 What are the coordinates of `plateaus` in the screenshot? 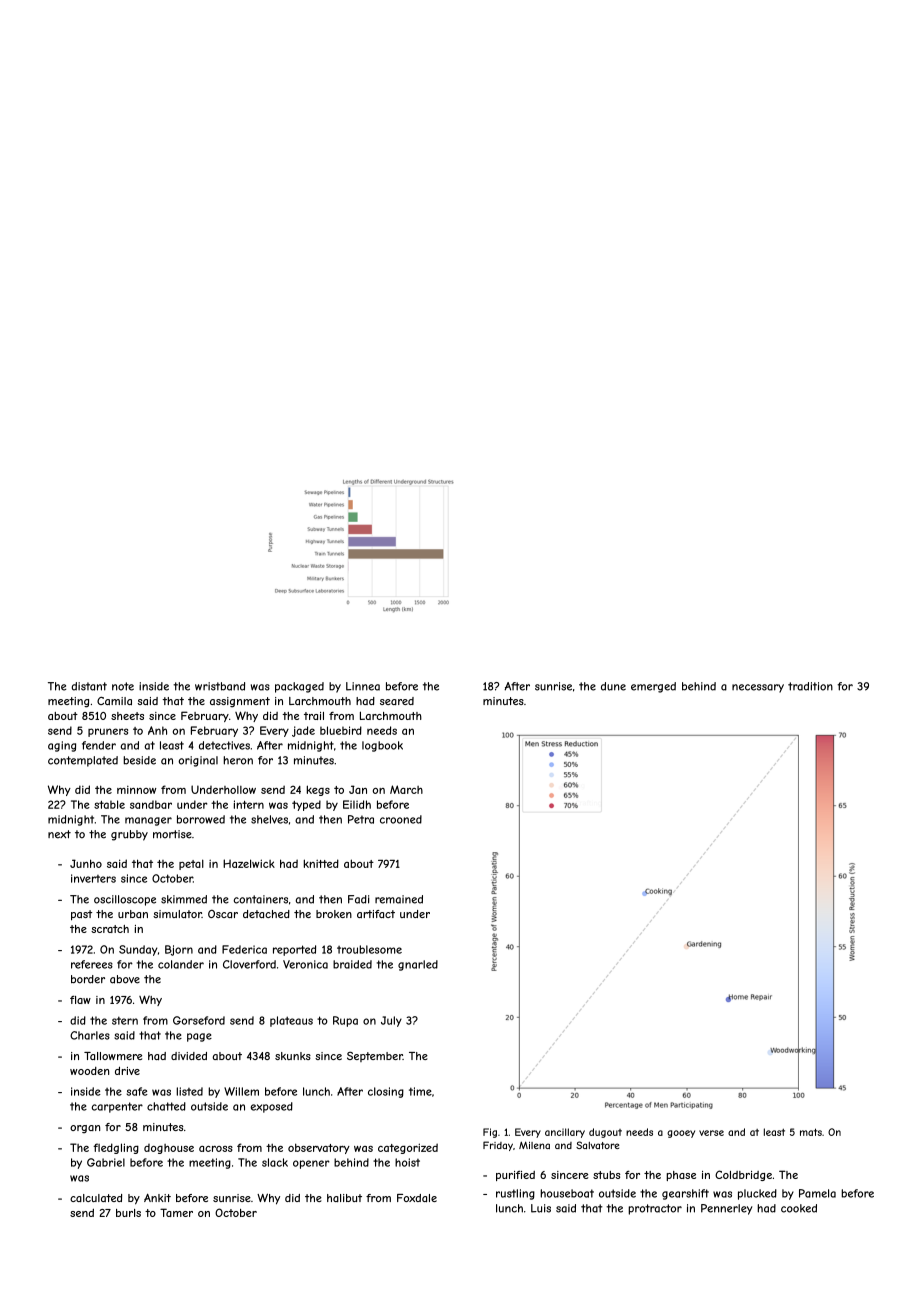 It's located at (291, 1021).
